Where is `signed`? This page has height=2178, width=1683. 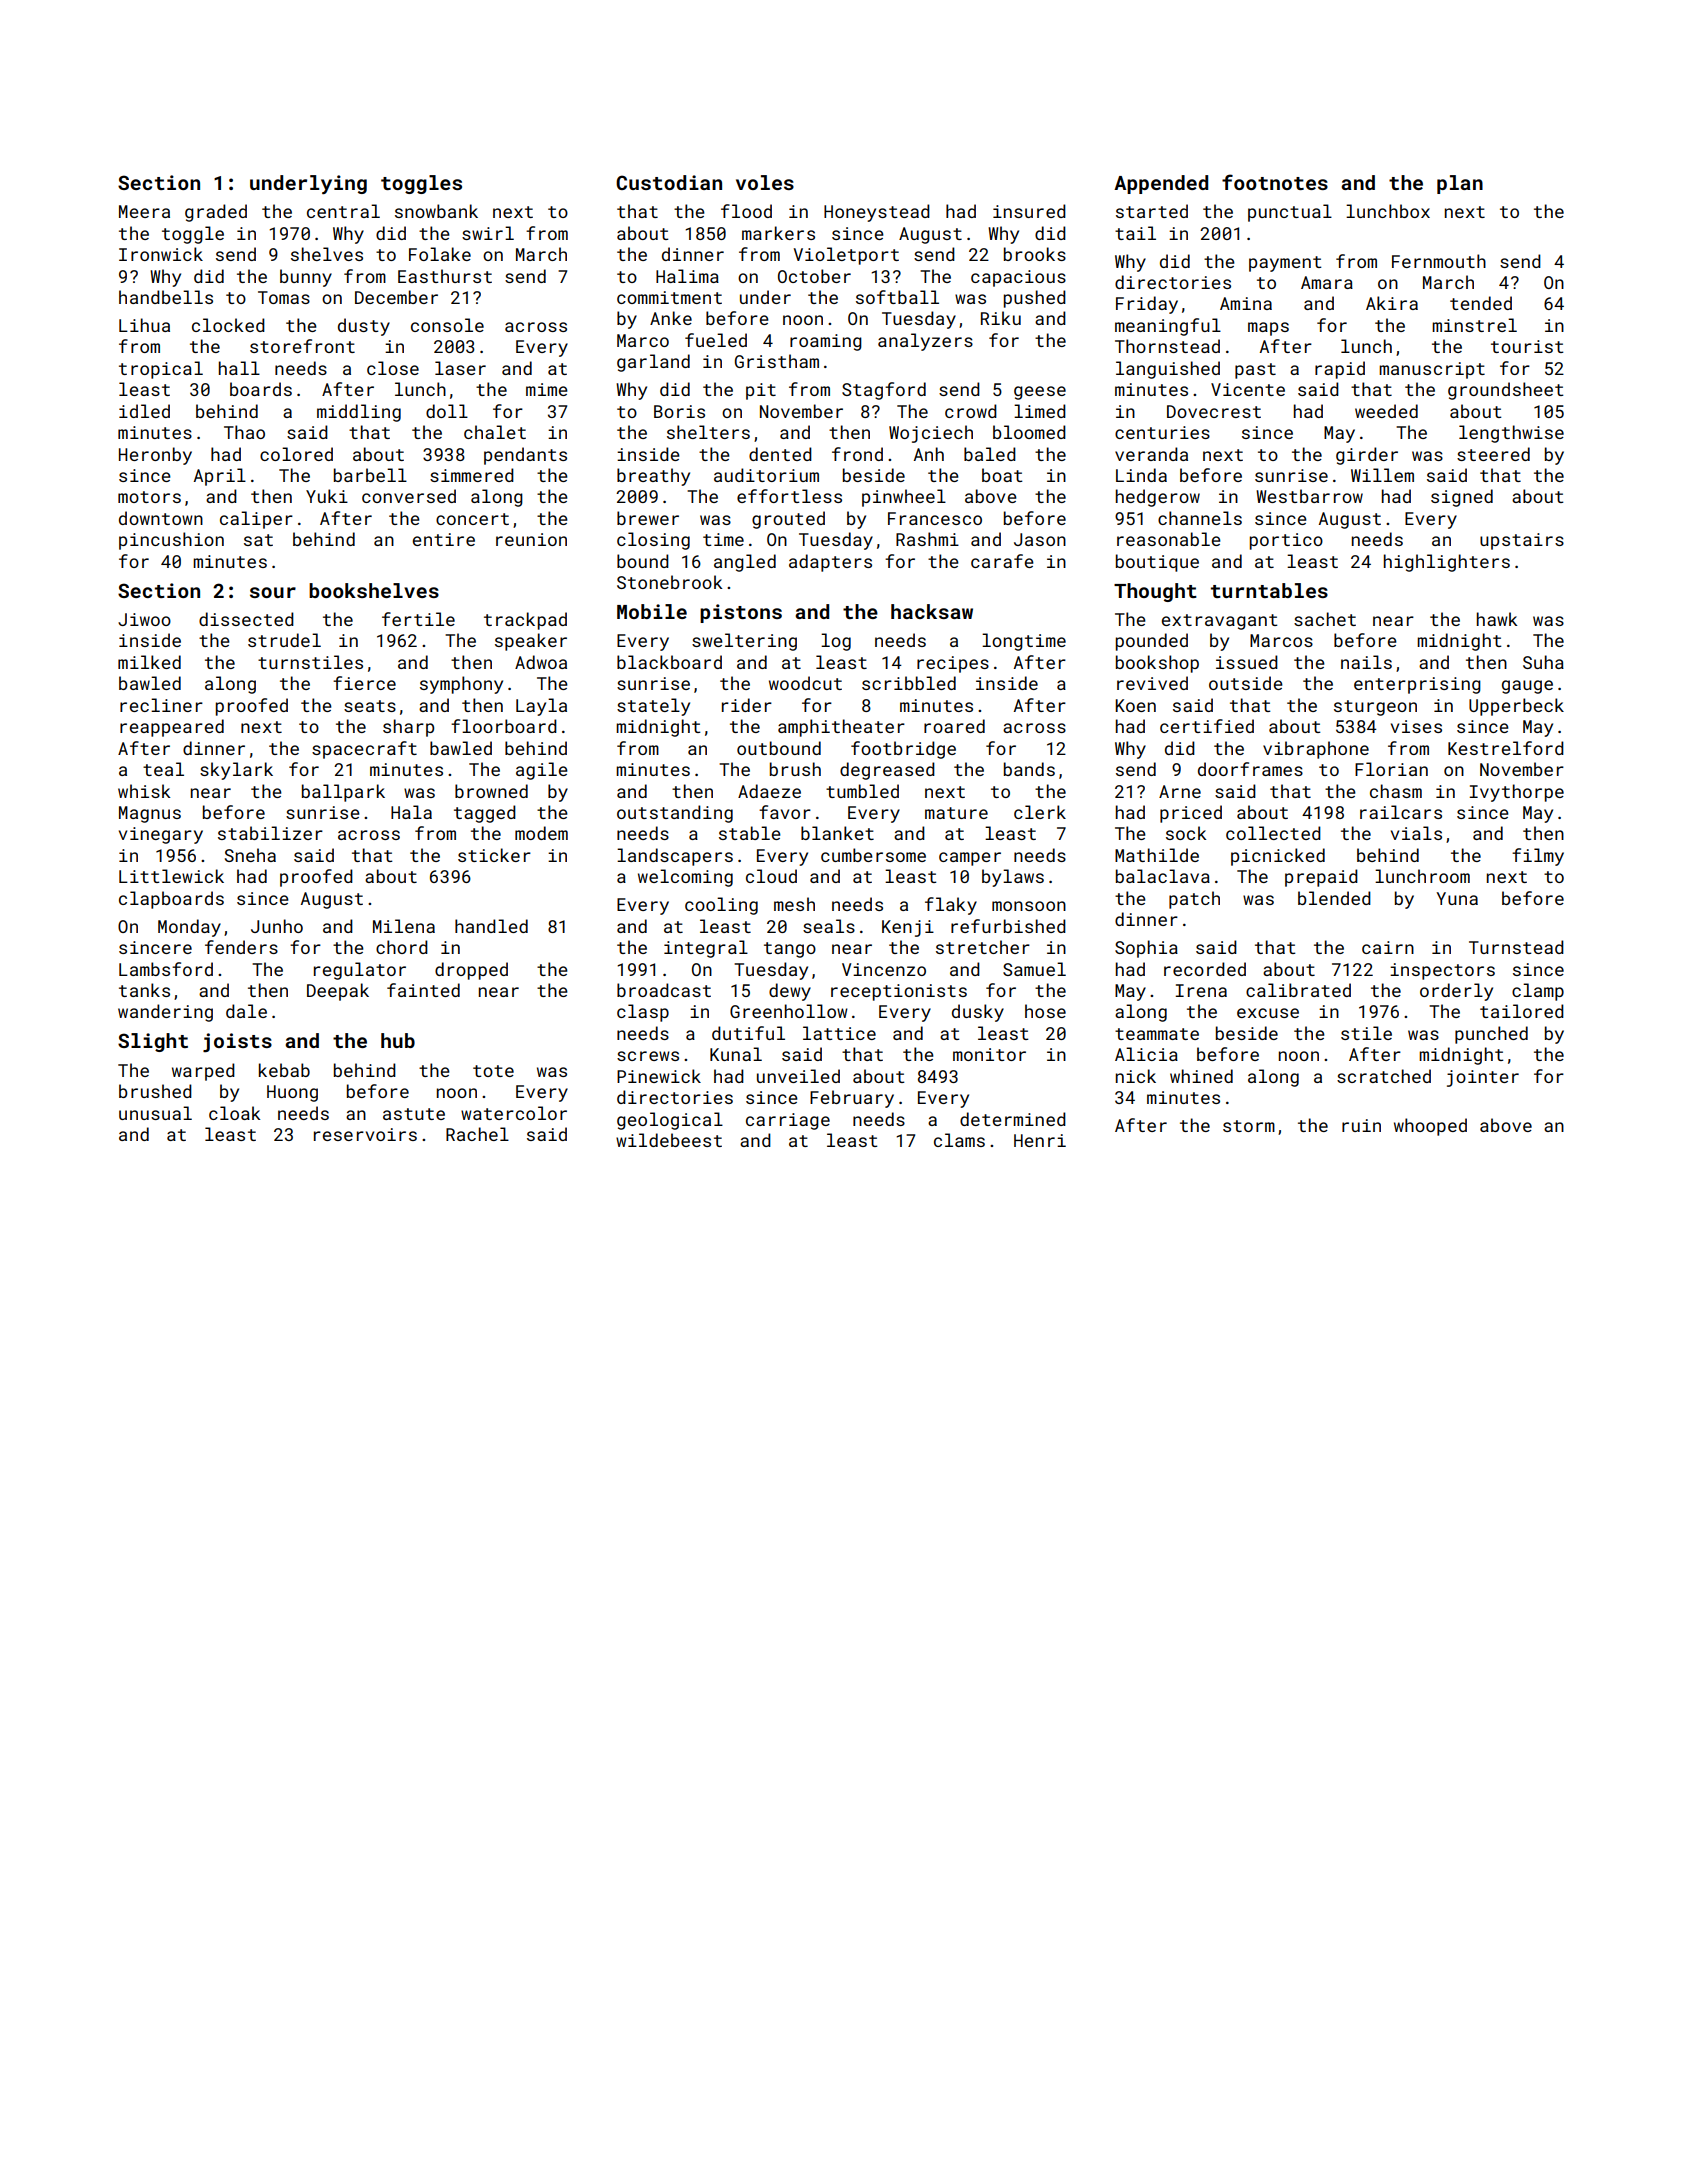 signed is located at coordinates (1462, 498).
